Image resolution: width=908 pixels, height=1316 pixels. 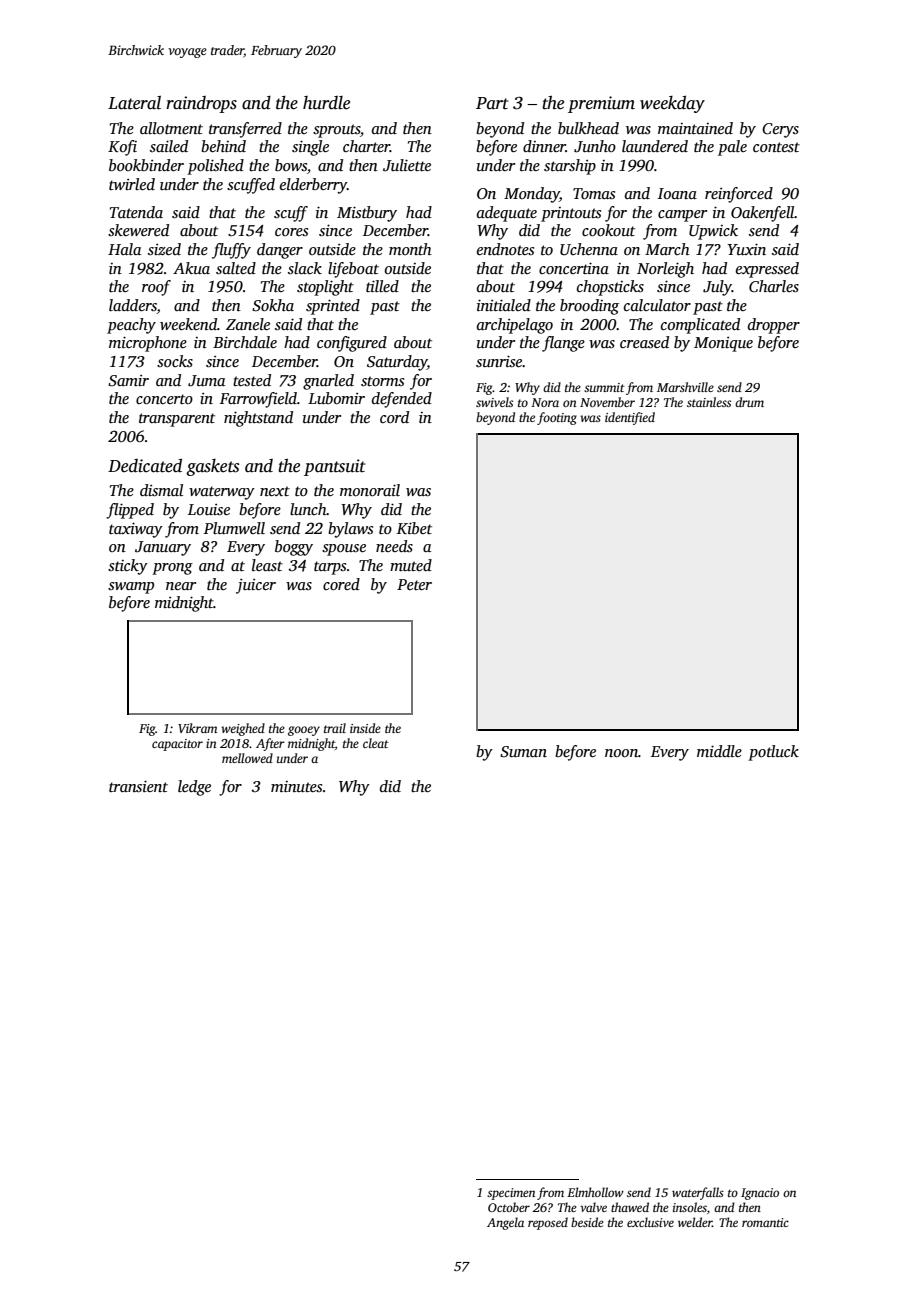 What do you see at coordinates (773, 753) in the screenshot?
I see `potluck` at bounding box center [773, 753].
